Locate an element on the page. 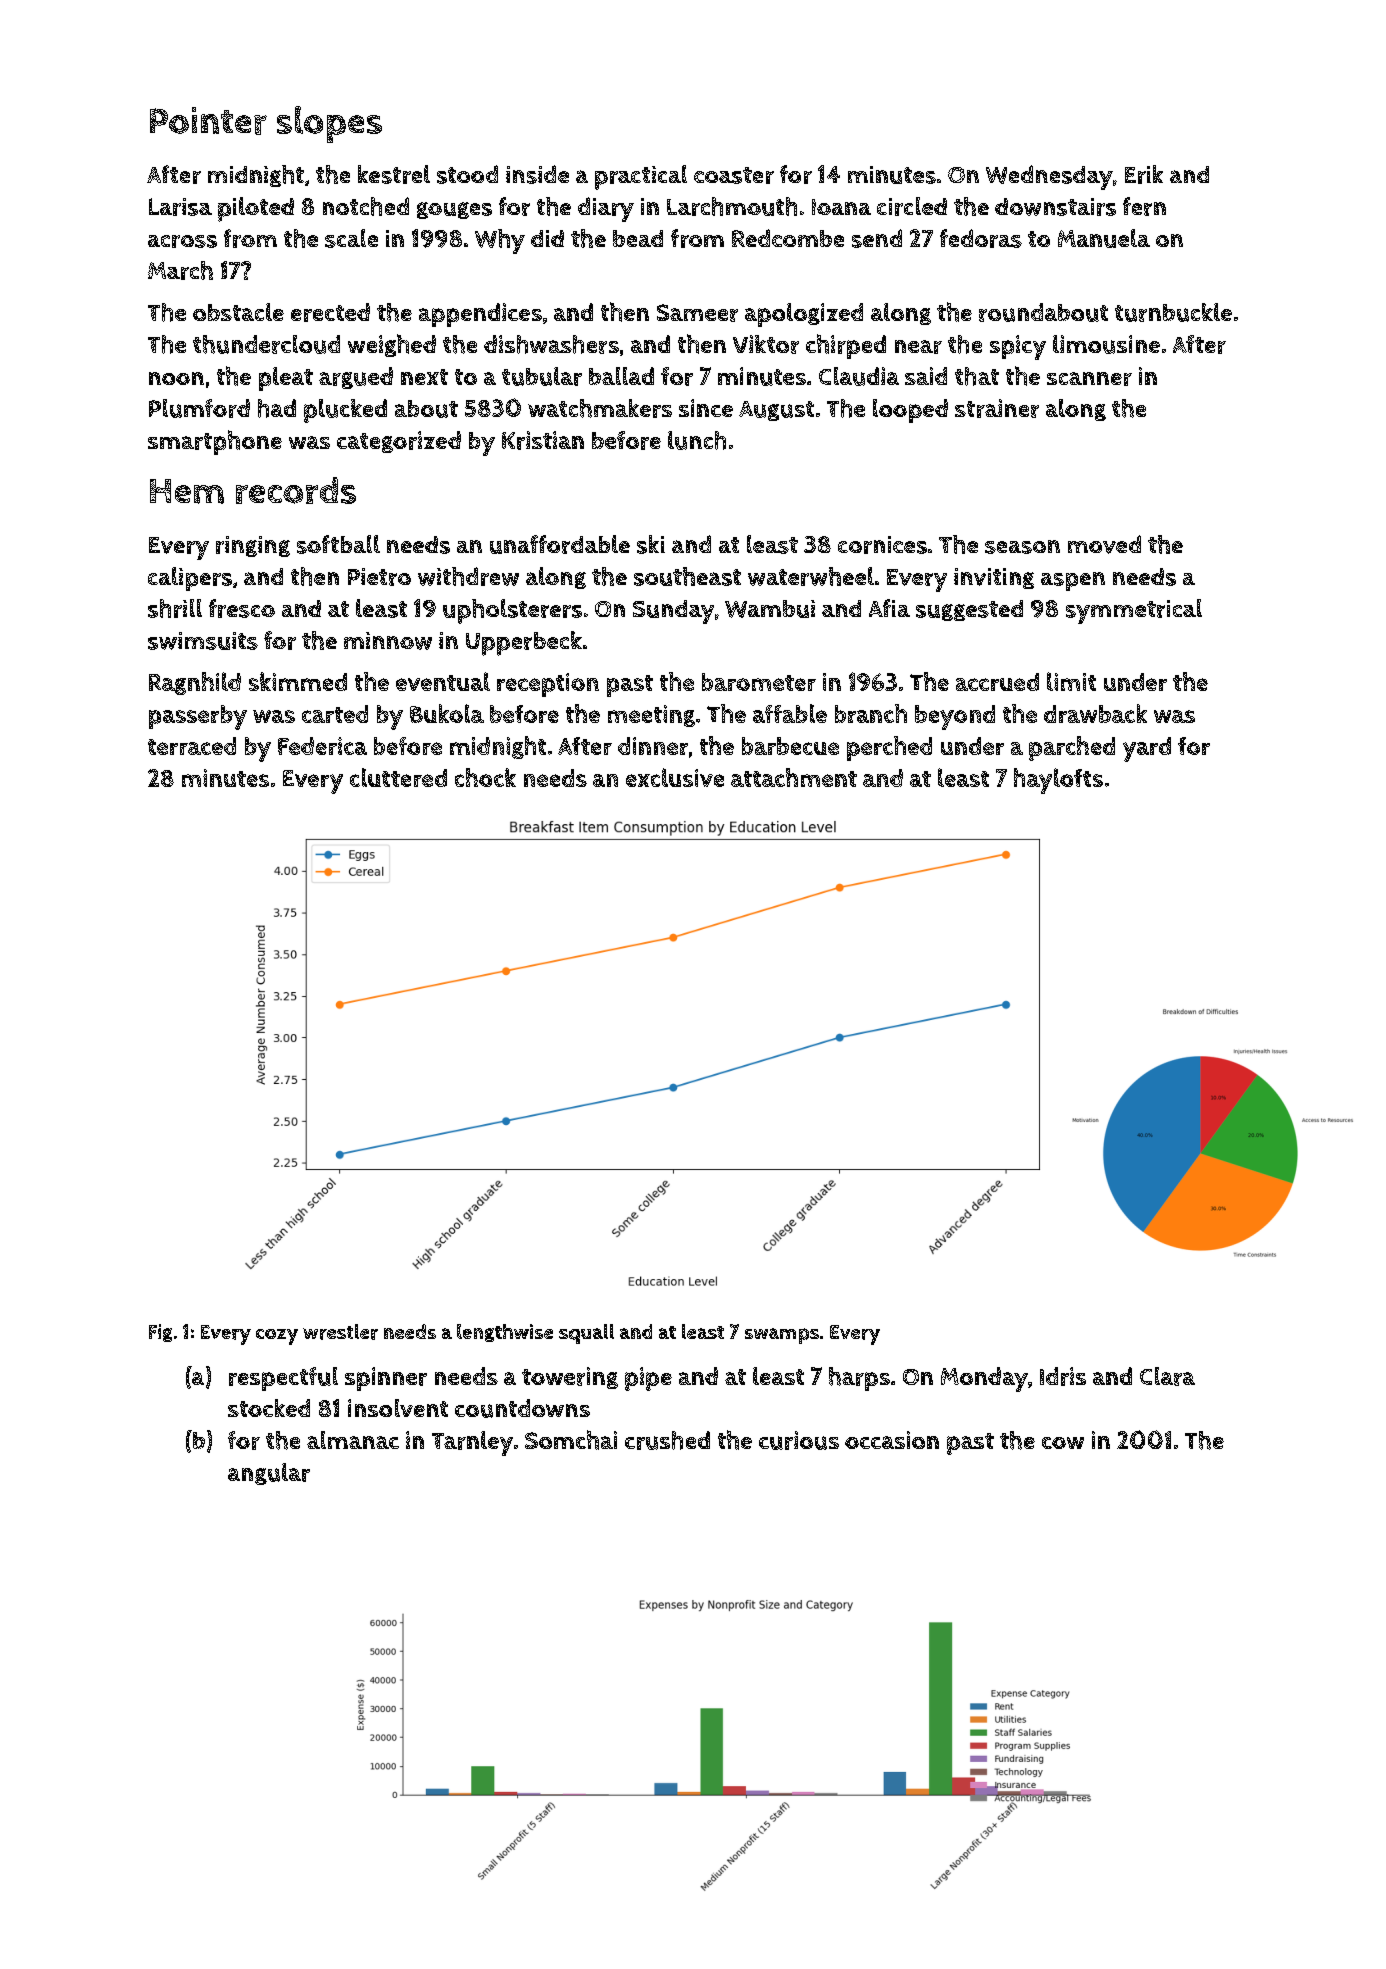 Image resolution: width=1386 pixels, height=1969 pixels. practical is located at coordinates (641, 177).
